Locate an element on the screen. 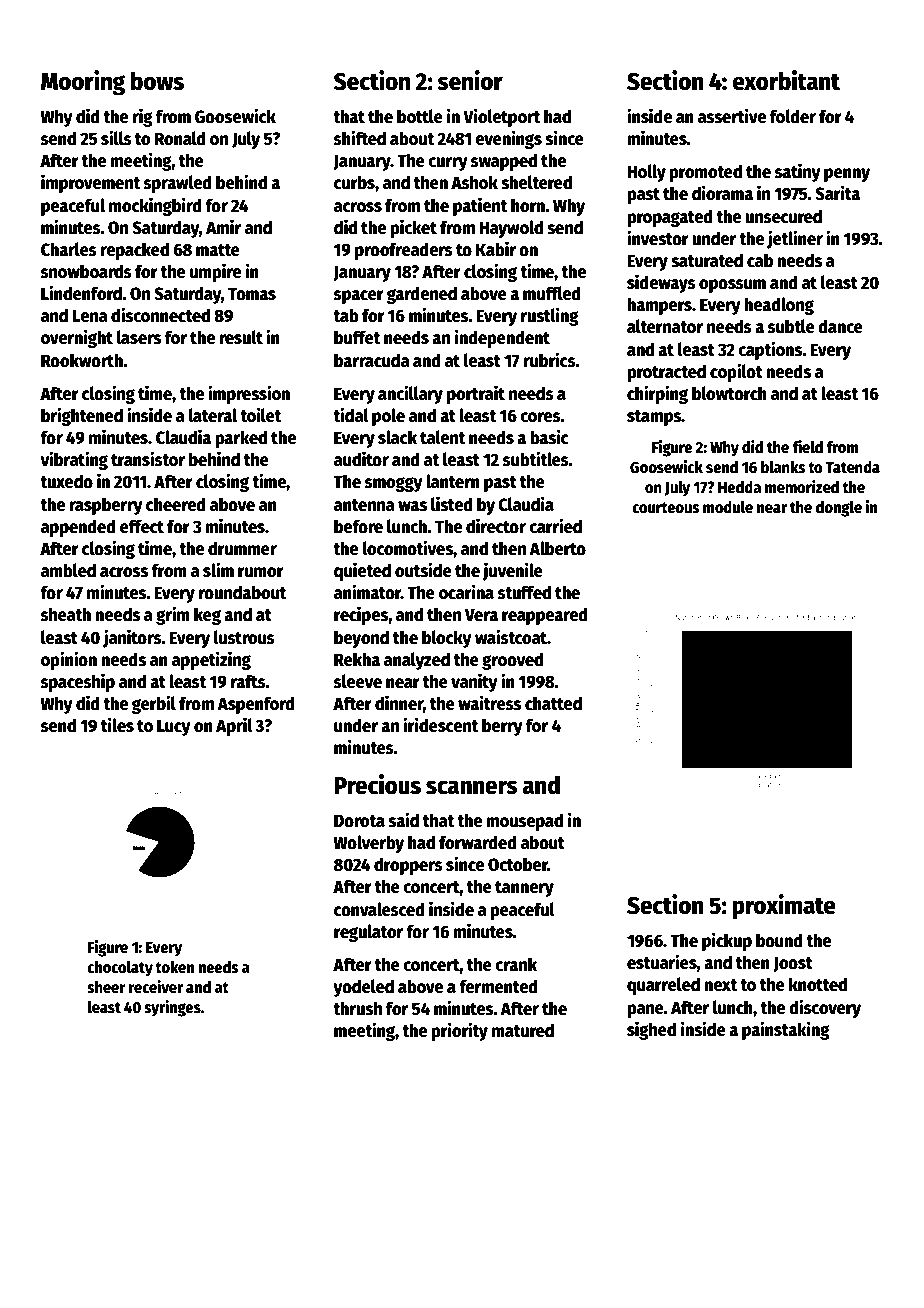 This screenshot has height=1308, width=924. convalesced is located at coordinates (379, 909).
